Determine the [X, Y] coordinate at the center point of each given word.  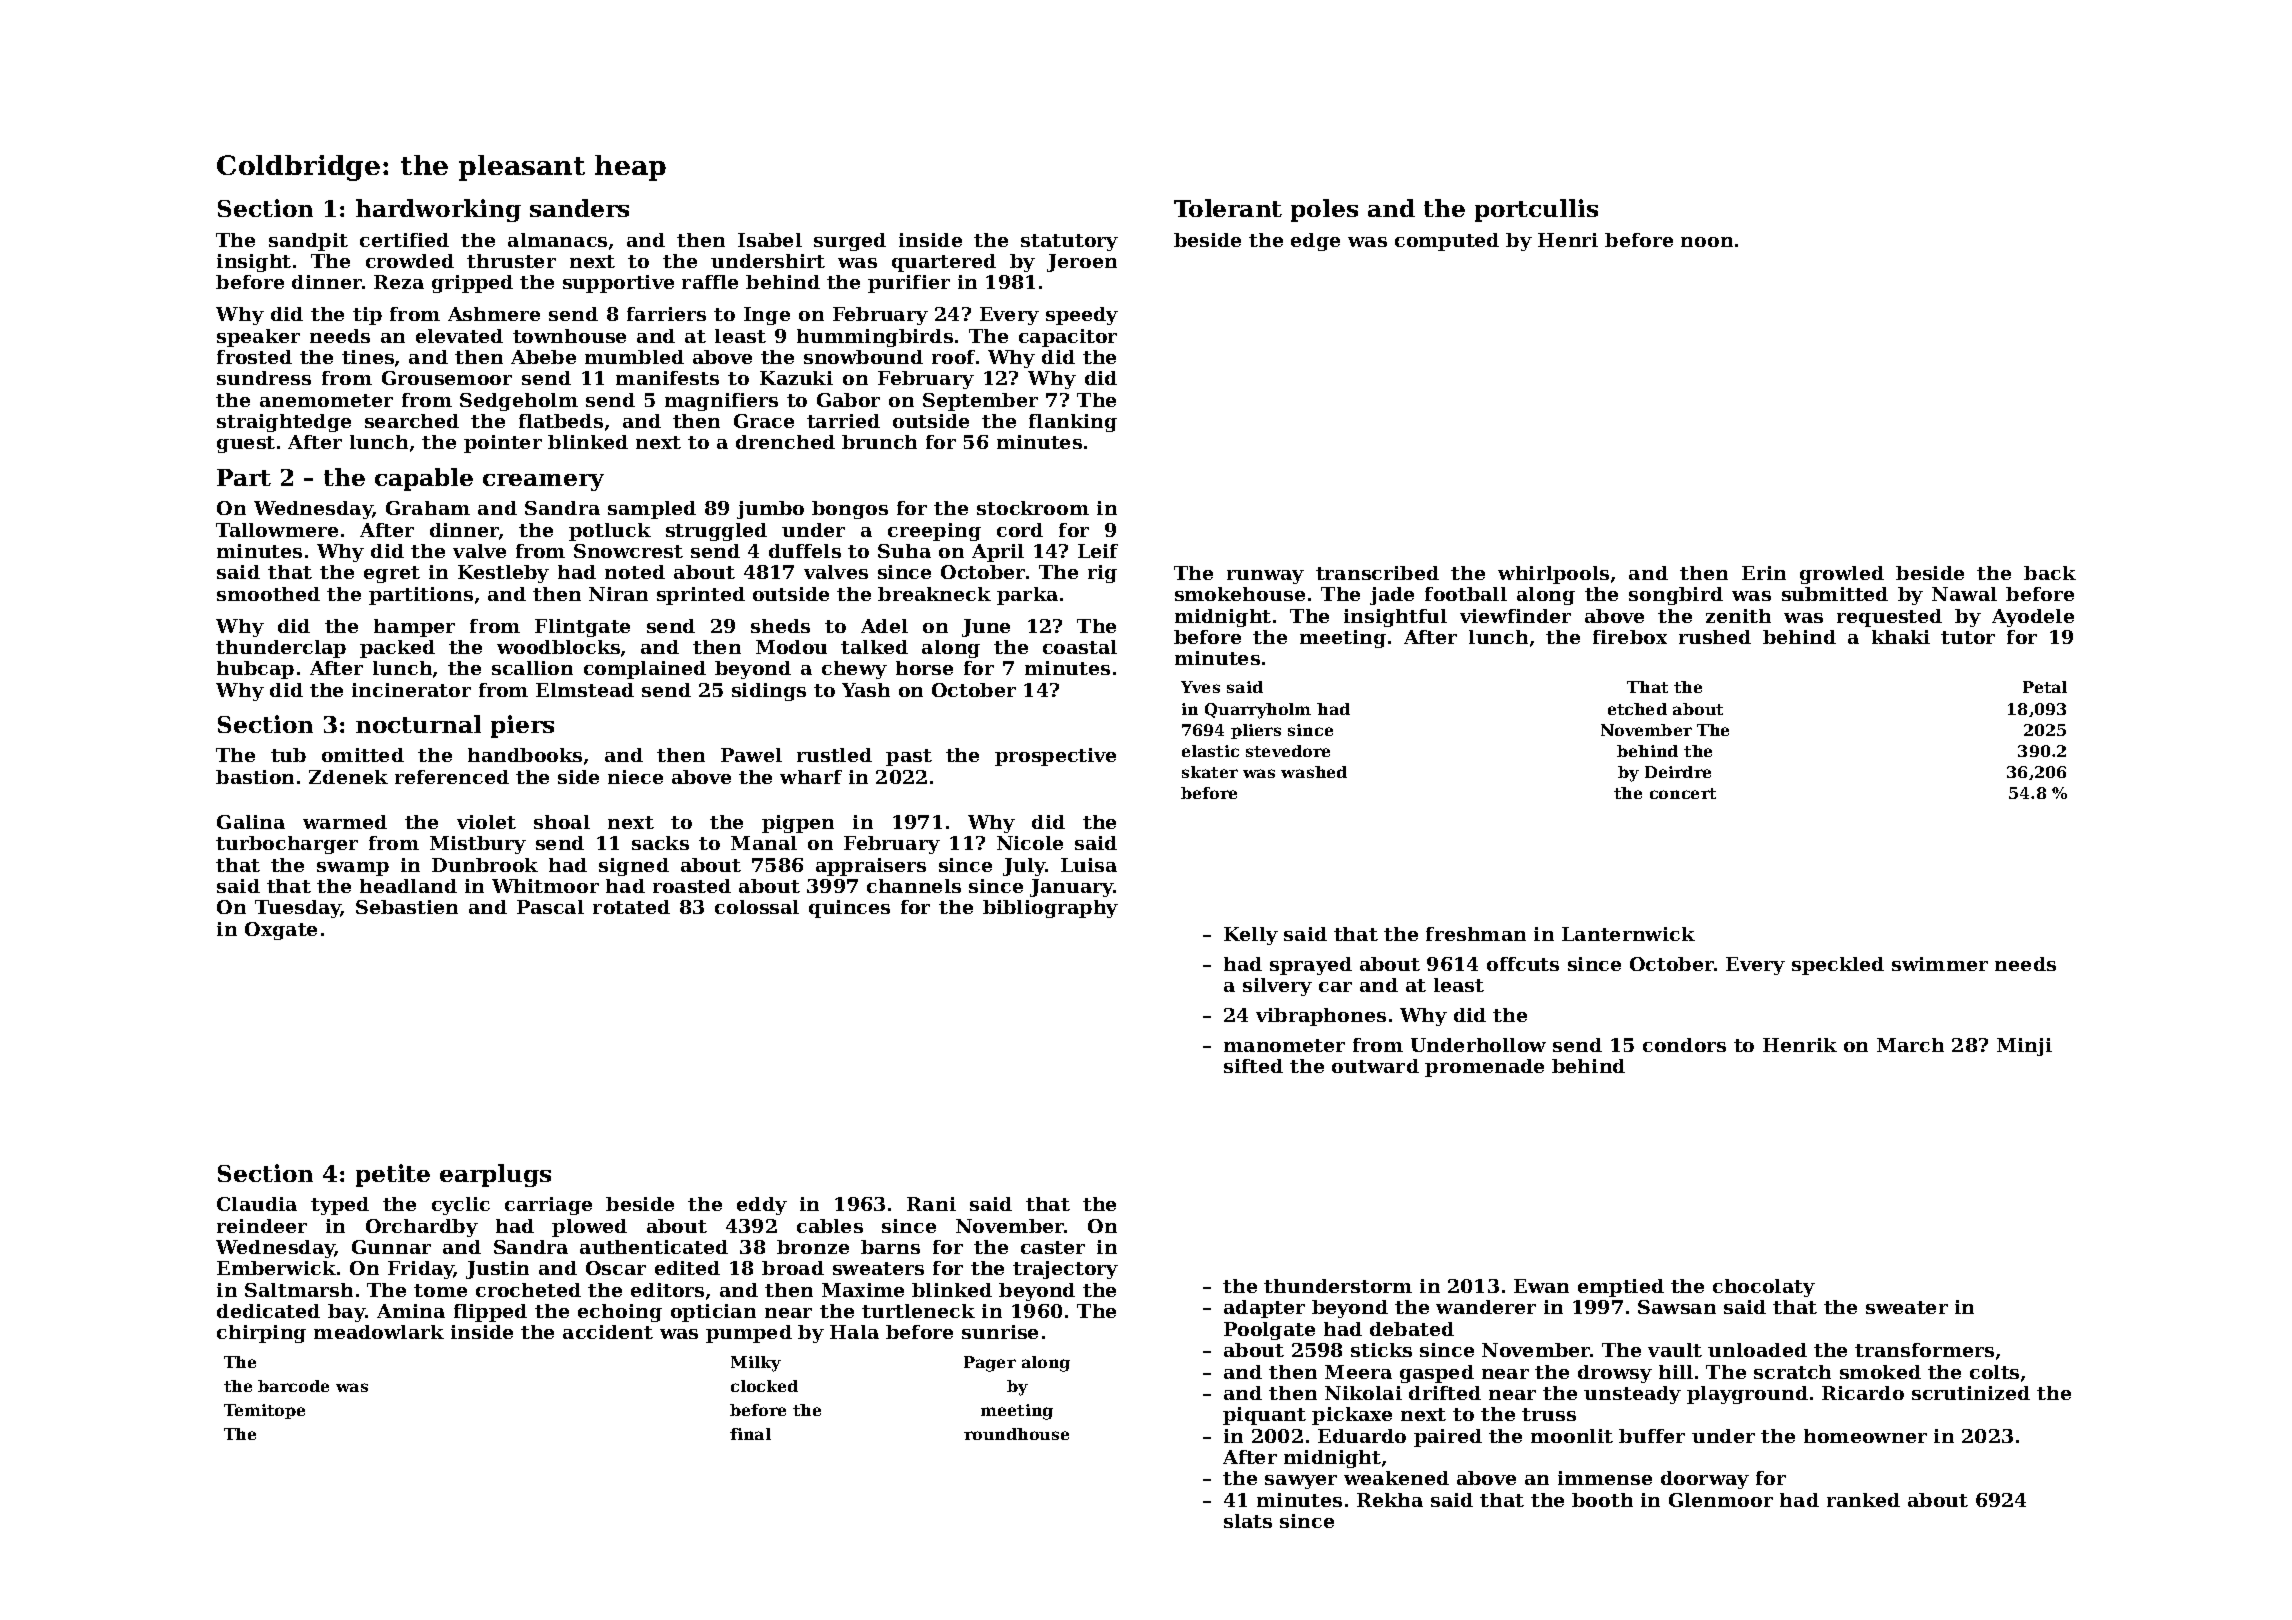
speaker [258, 338]
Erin [1764, 573]
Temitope [264, 1411]
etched [1637, 709]
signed [634, 867]
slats [1248, 1521]
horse [924, 668]
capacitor [1068, 338]
